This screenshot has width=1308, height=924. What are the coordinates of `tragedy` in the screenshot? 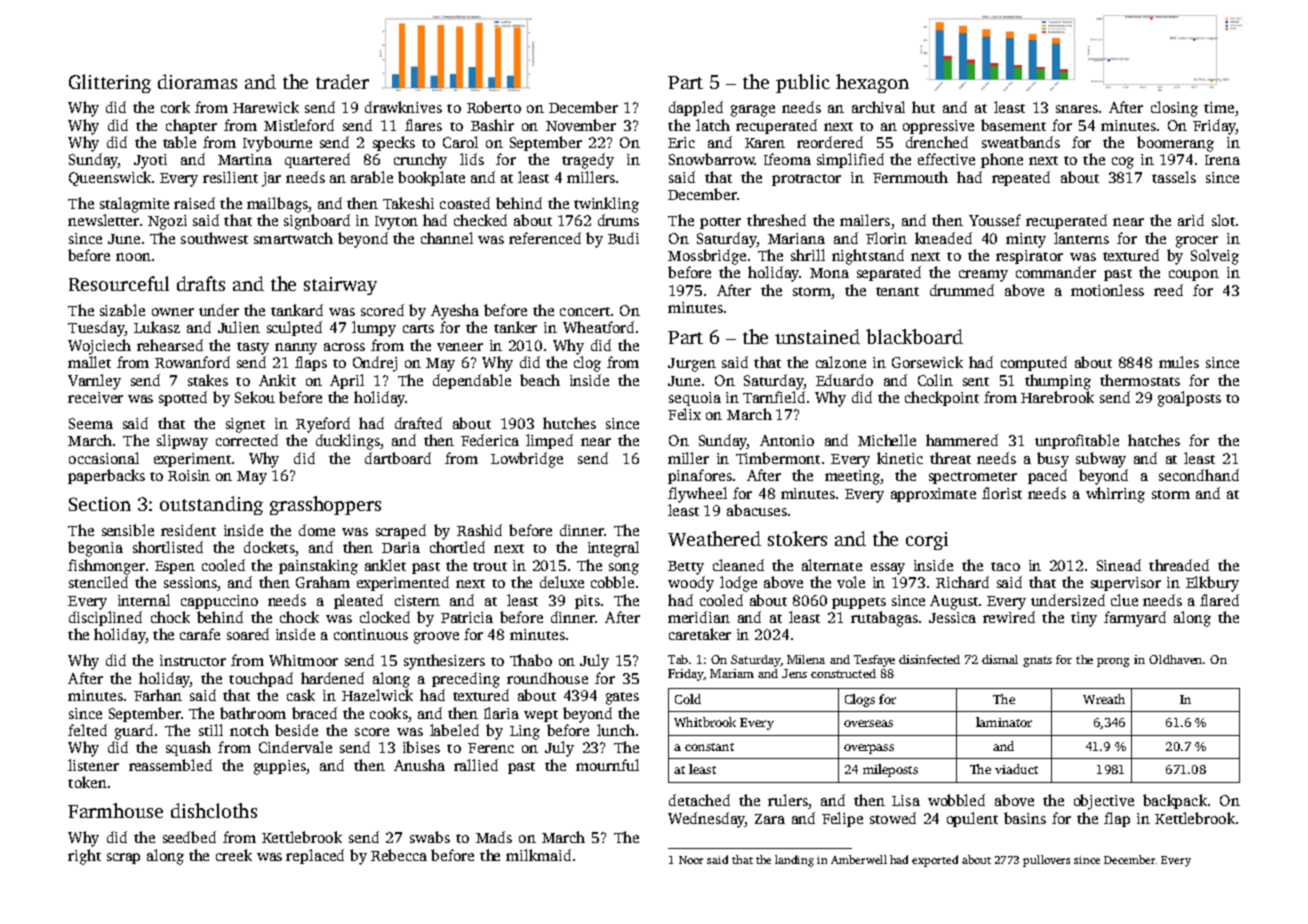 It's located at (588, 161).
